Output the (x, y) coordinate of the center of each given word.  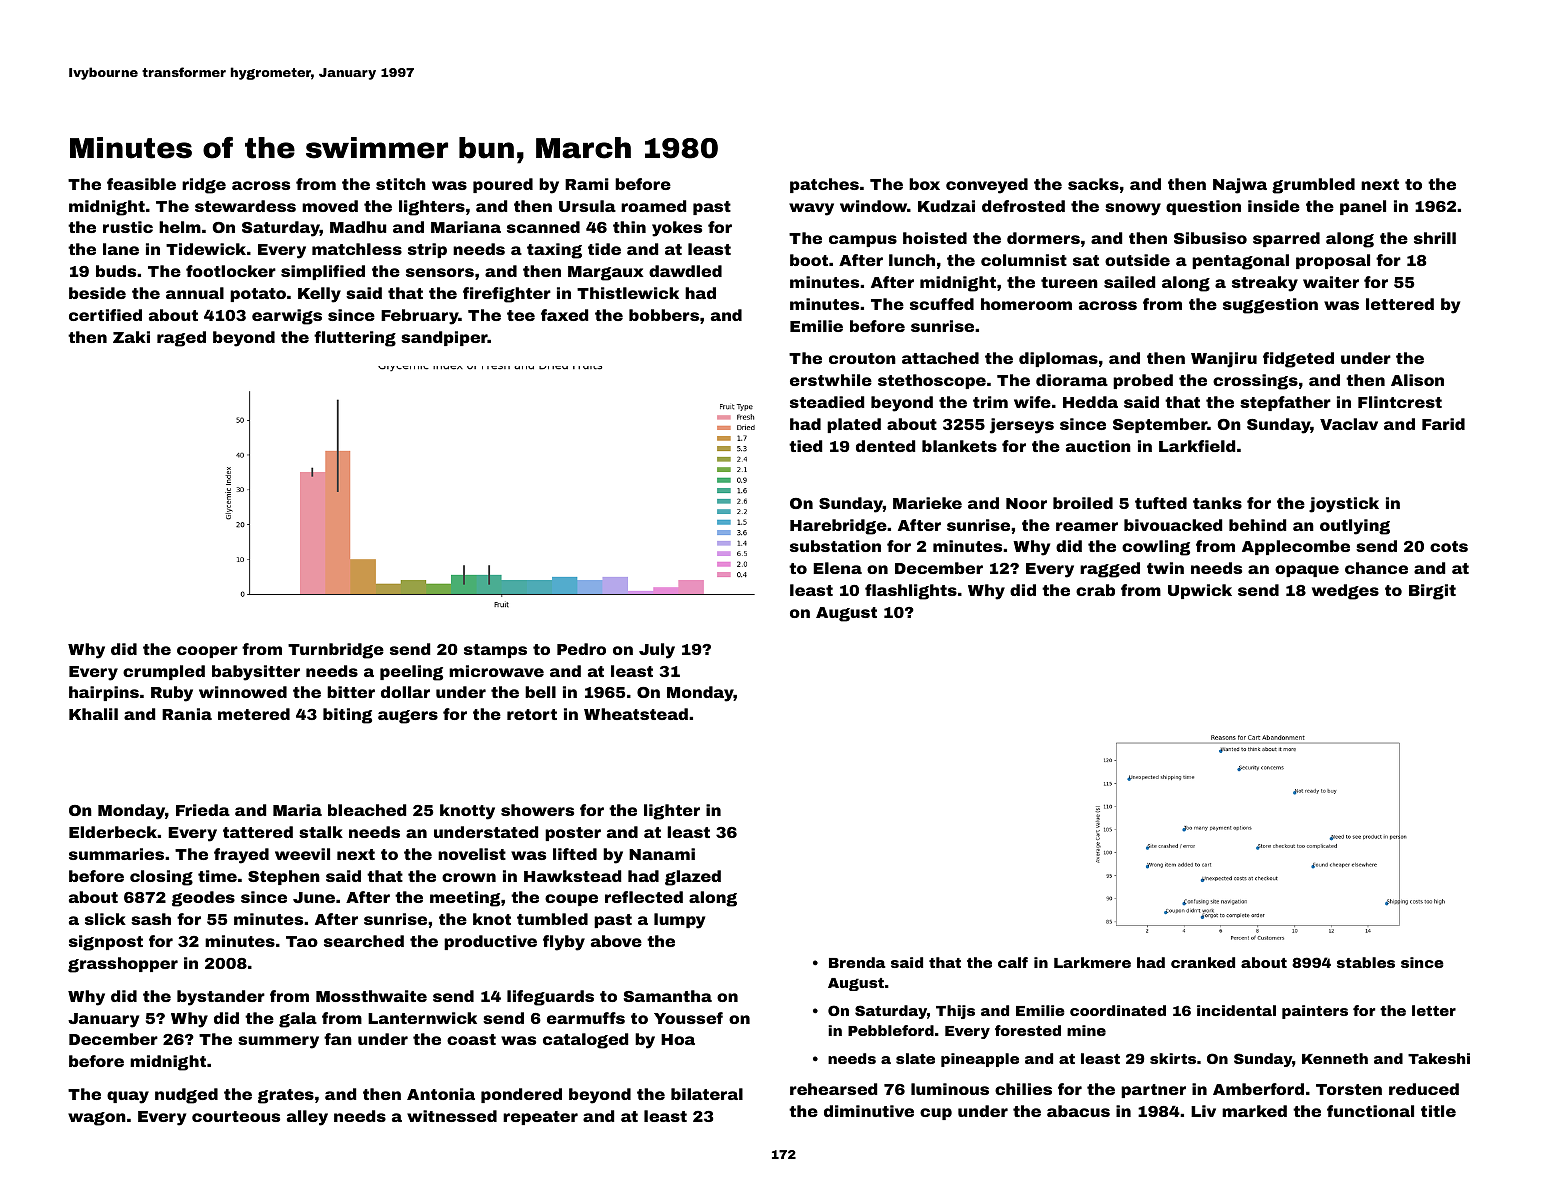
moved (330, 206)
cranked (1203, 962)
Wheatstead (636, 714)
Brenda (857, 962)
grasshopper (123, 965)
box (924, 184)
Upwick (1200, 591)
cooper (207, 652)
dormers (1043, 238)
